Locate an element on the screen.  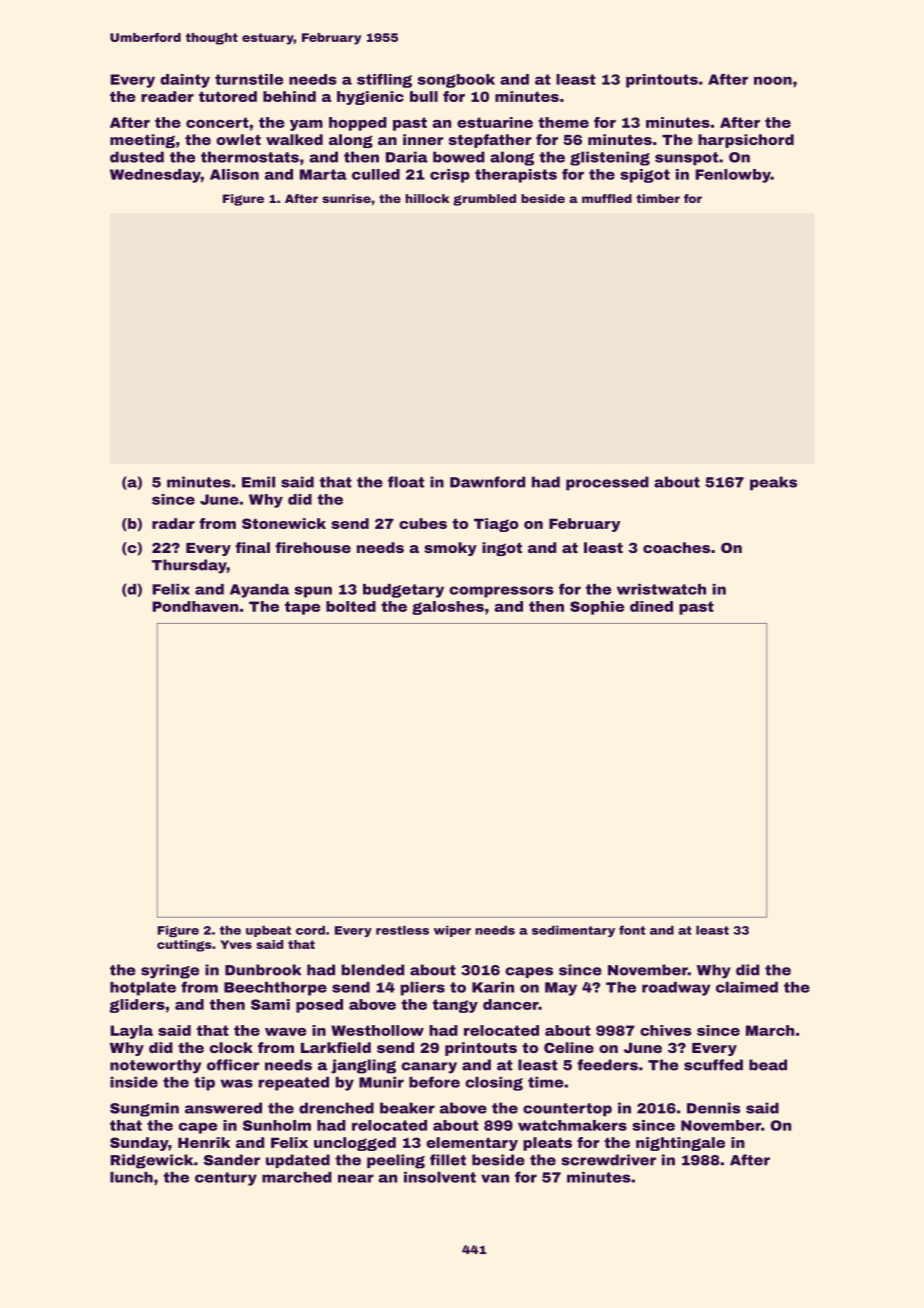
songbook is located at coordinates (456, 81).
